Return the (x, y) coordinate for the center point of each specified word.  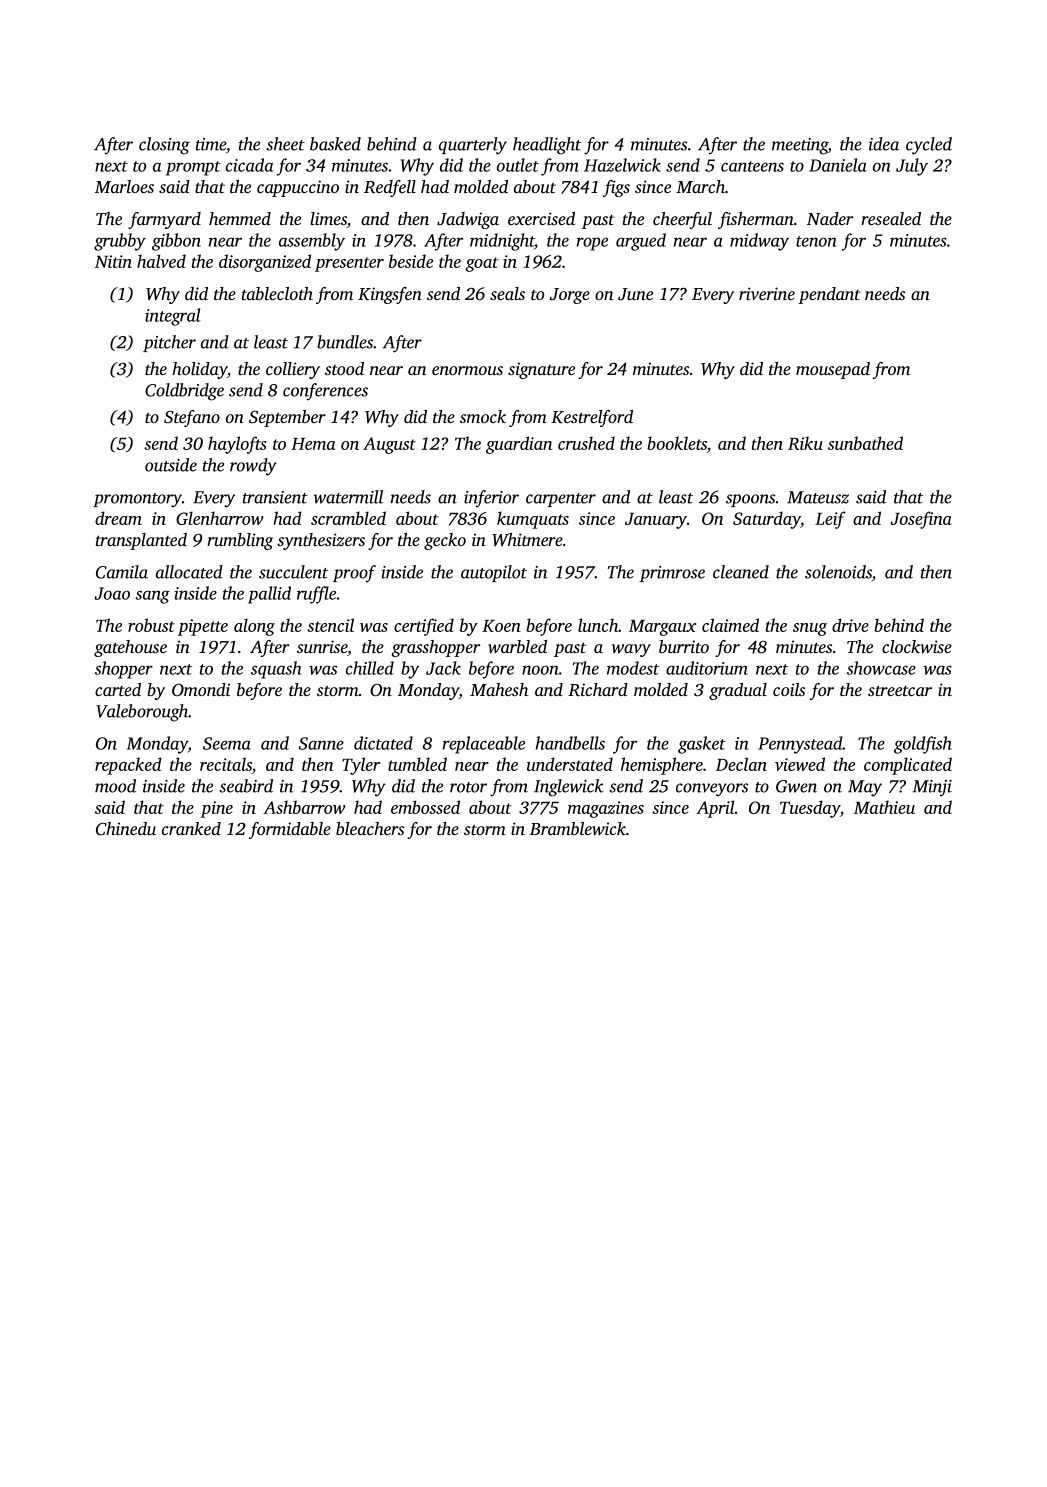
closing (164, 146)
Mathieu (884, 807)
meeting (800, 146)
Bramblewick (578, 828)
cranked (191, 828)
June (635, 294)
